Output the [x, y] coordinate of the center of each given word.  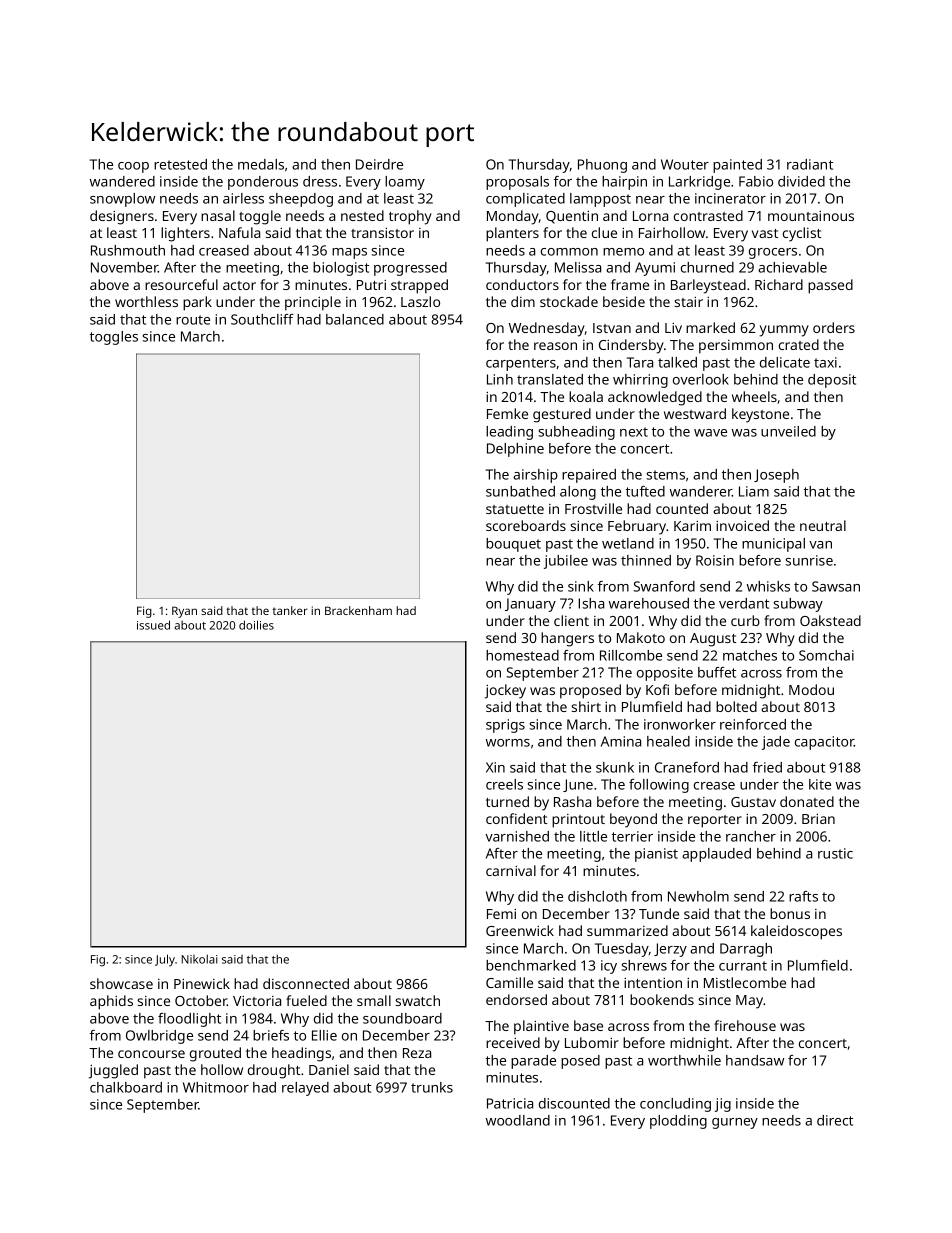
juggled [113, 1071]
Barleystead [708, 286]
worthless [146, 301]
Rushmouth [128, 250]
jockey [505, 691]
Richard [779, 284]
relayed [305, 1089]
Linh [500, 379]
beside [624, 301]
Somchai [826, 655]
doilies [256, 625]
